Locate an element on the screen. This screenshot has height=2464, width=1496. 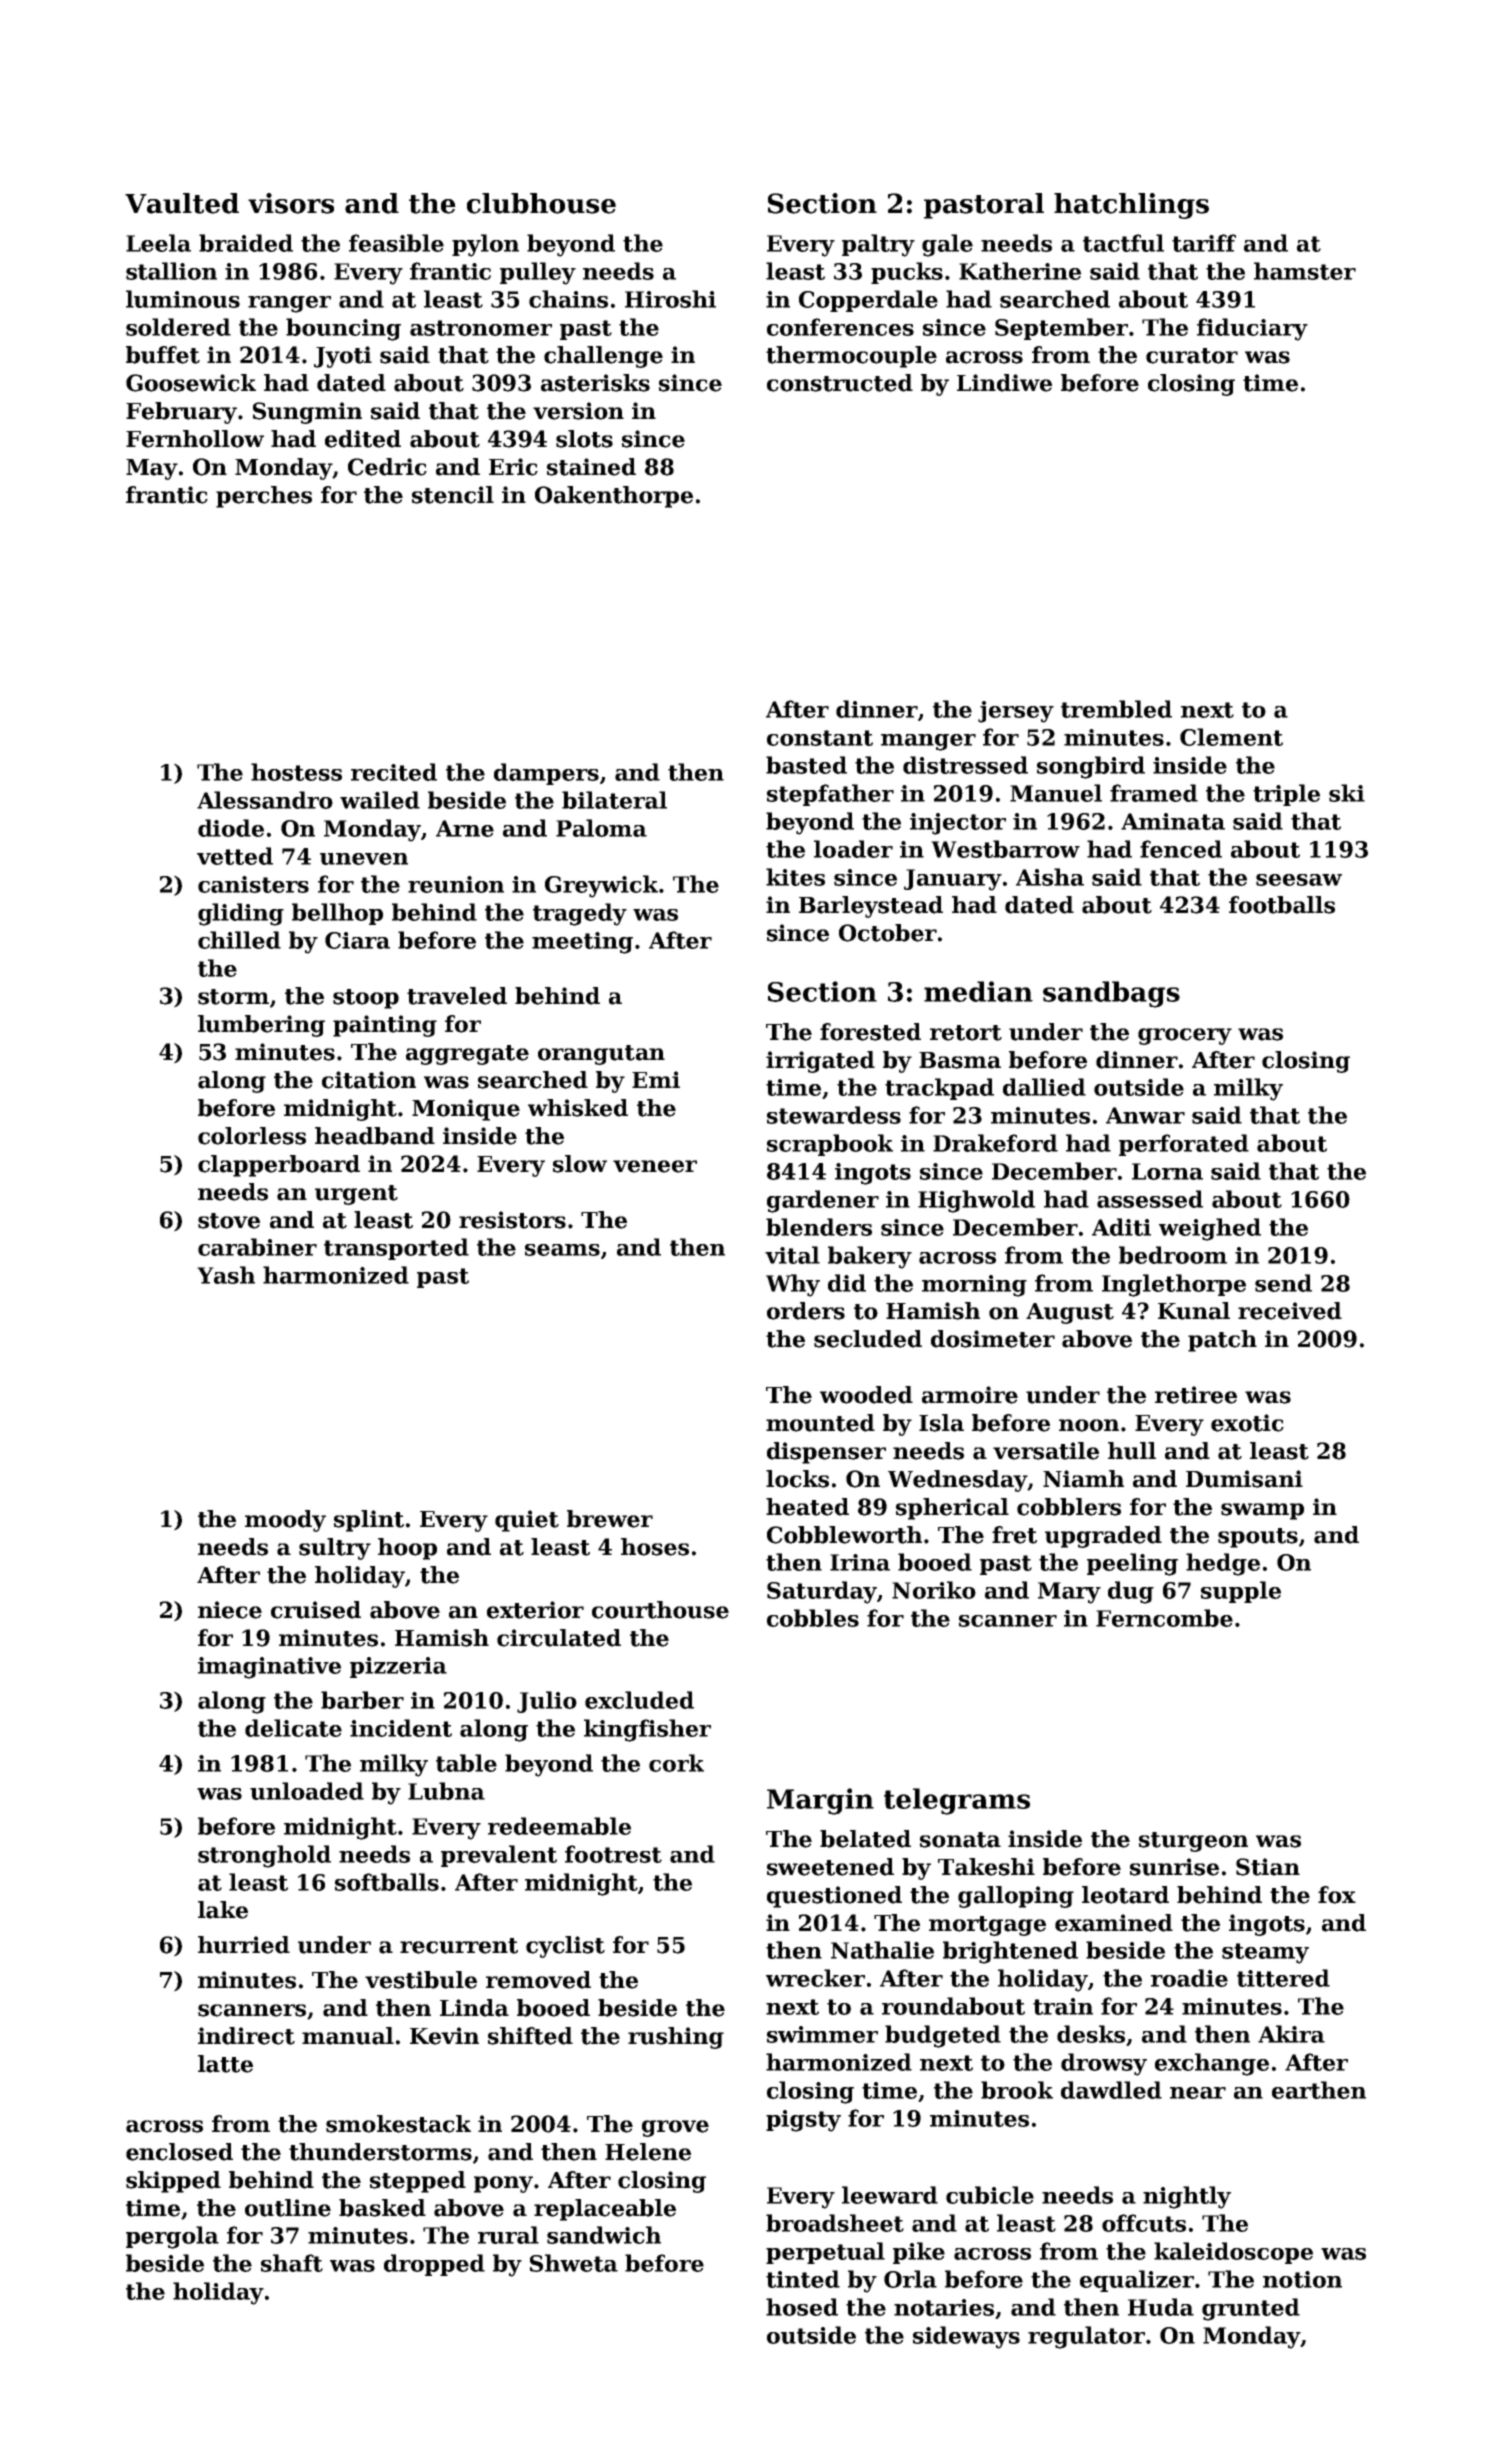
visors is located at coordinates (291, 203).
